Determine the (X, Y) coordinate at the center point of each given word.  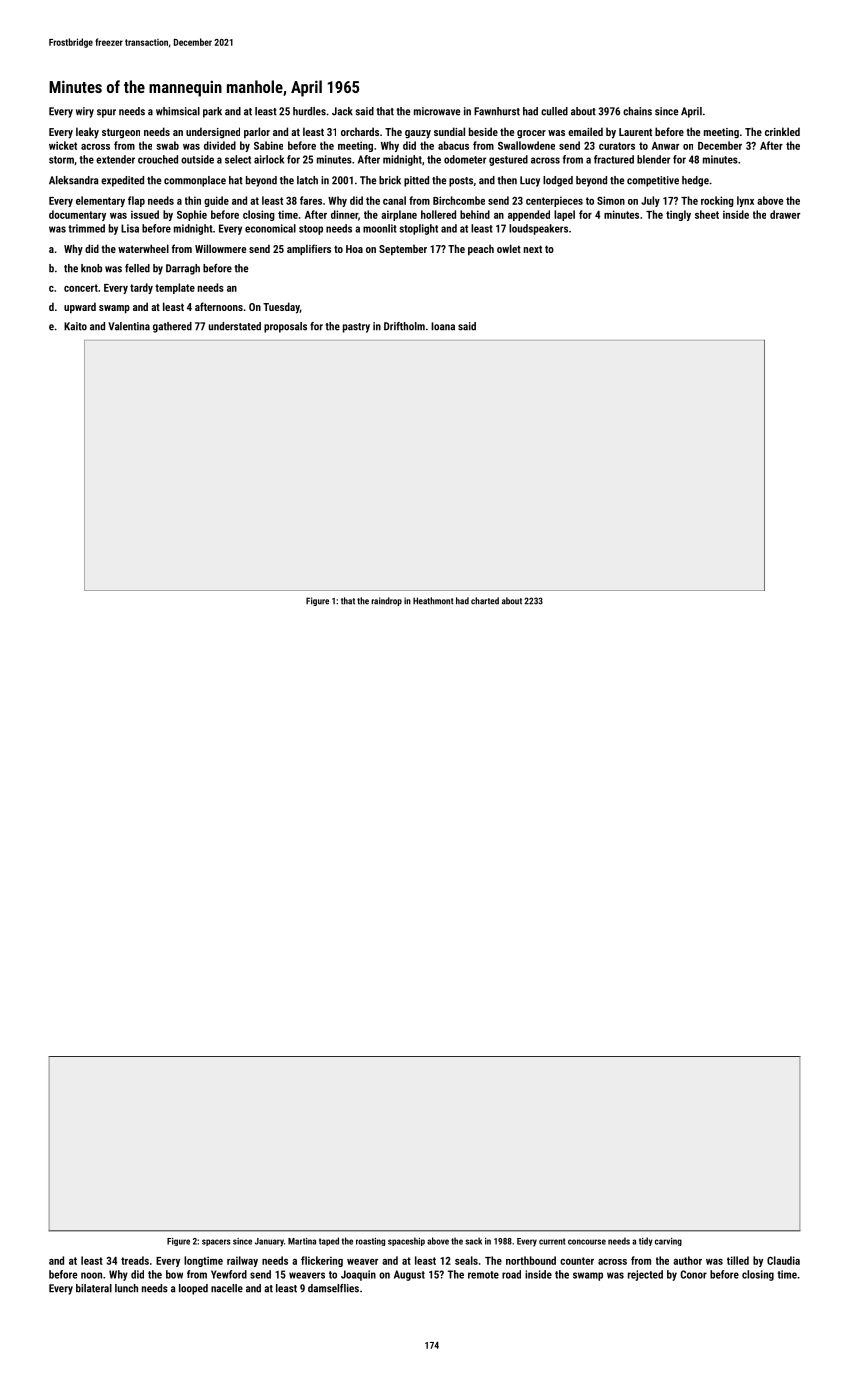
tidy (646, 1241)
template (175, 288)
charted (485, 601)
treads (135, 1260)
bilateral (94, 1288)
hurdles (309, 111)
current (552, 1241)
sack (473, 1241)
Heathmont (433, 601)
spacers (216, 1242)
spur (106, 113)
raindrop (386, 601)
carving (668, 1242)
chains (637, 111)
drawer (785, 214)
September (403, 249)
